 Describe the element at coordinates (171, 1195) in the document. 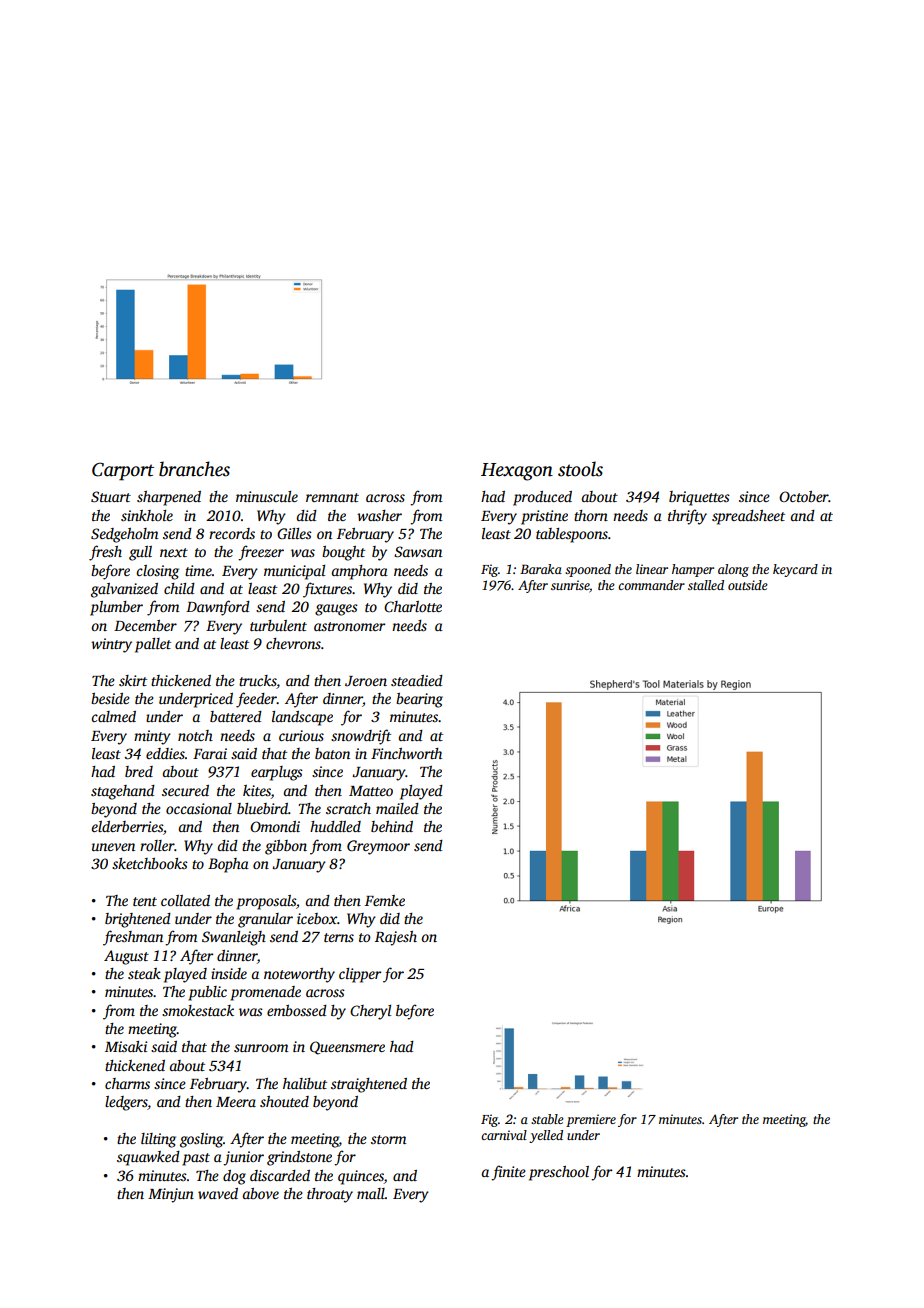

I see `Minjun` at that location.
